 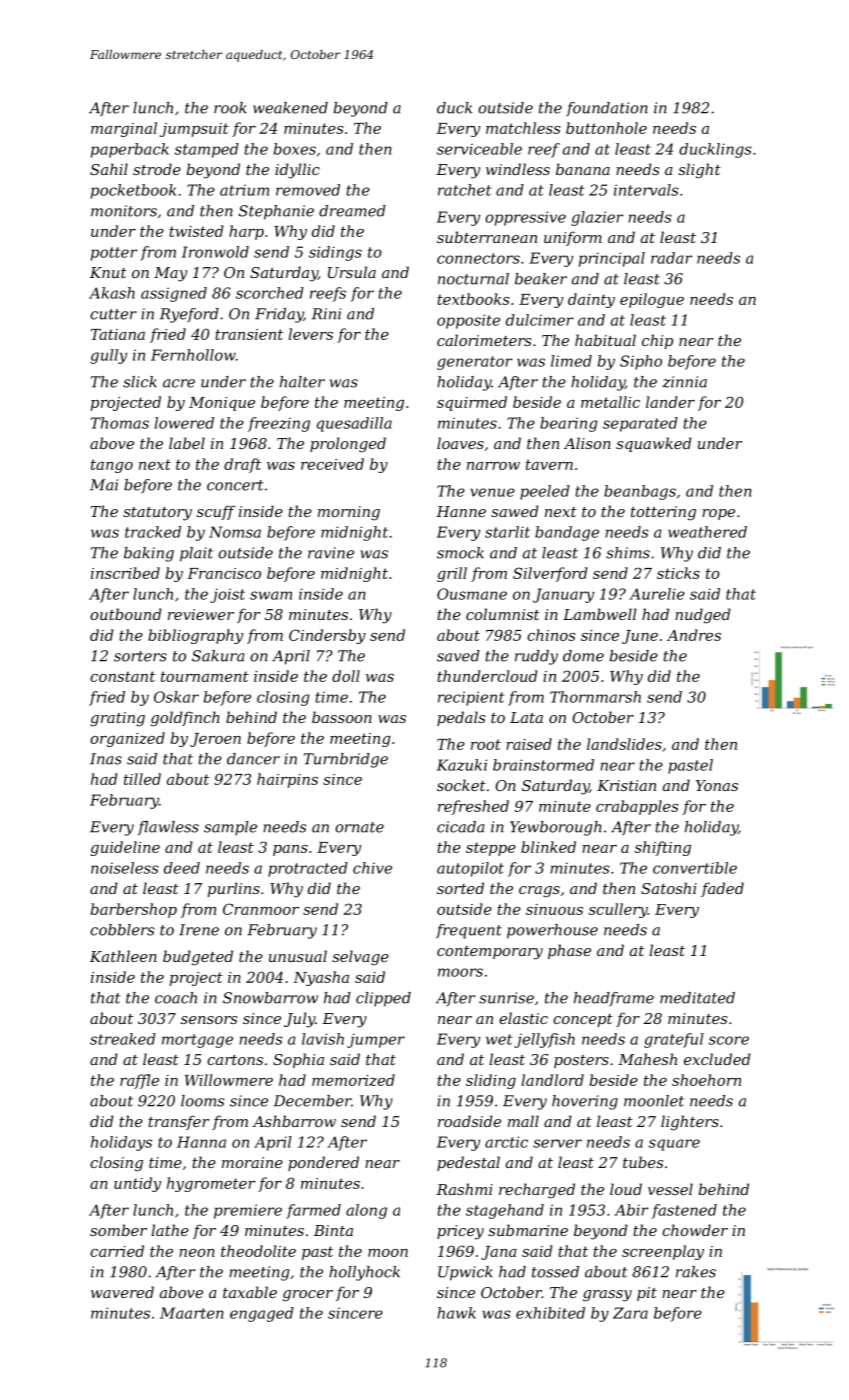 What do you see at coordinates (703, 616) in the document?
I see `nudged` at bounding box center [703, 616].
